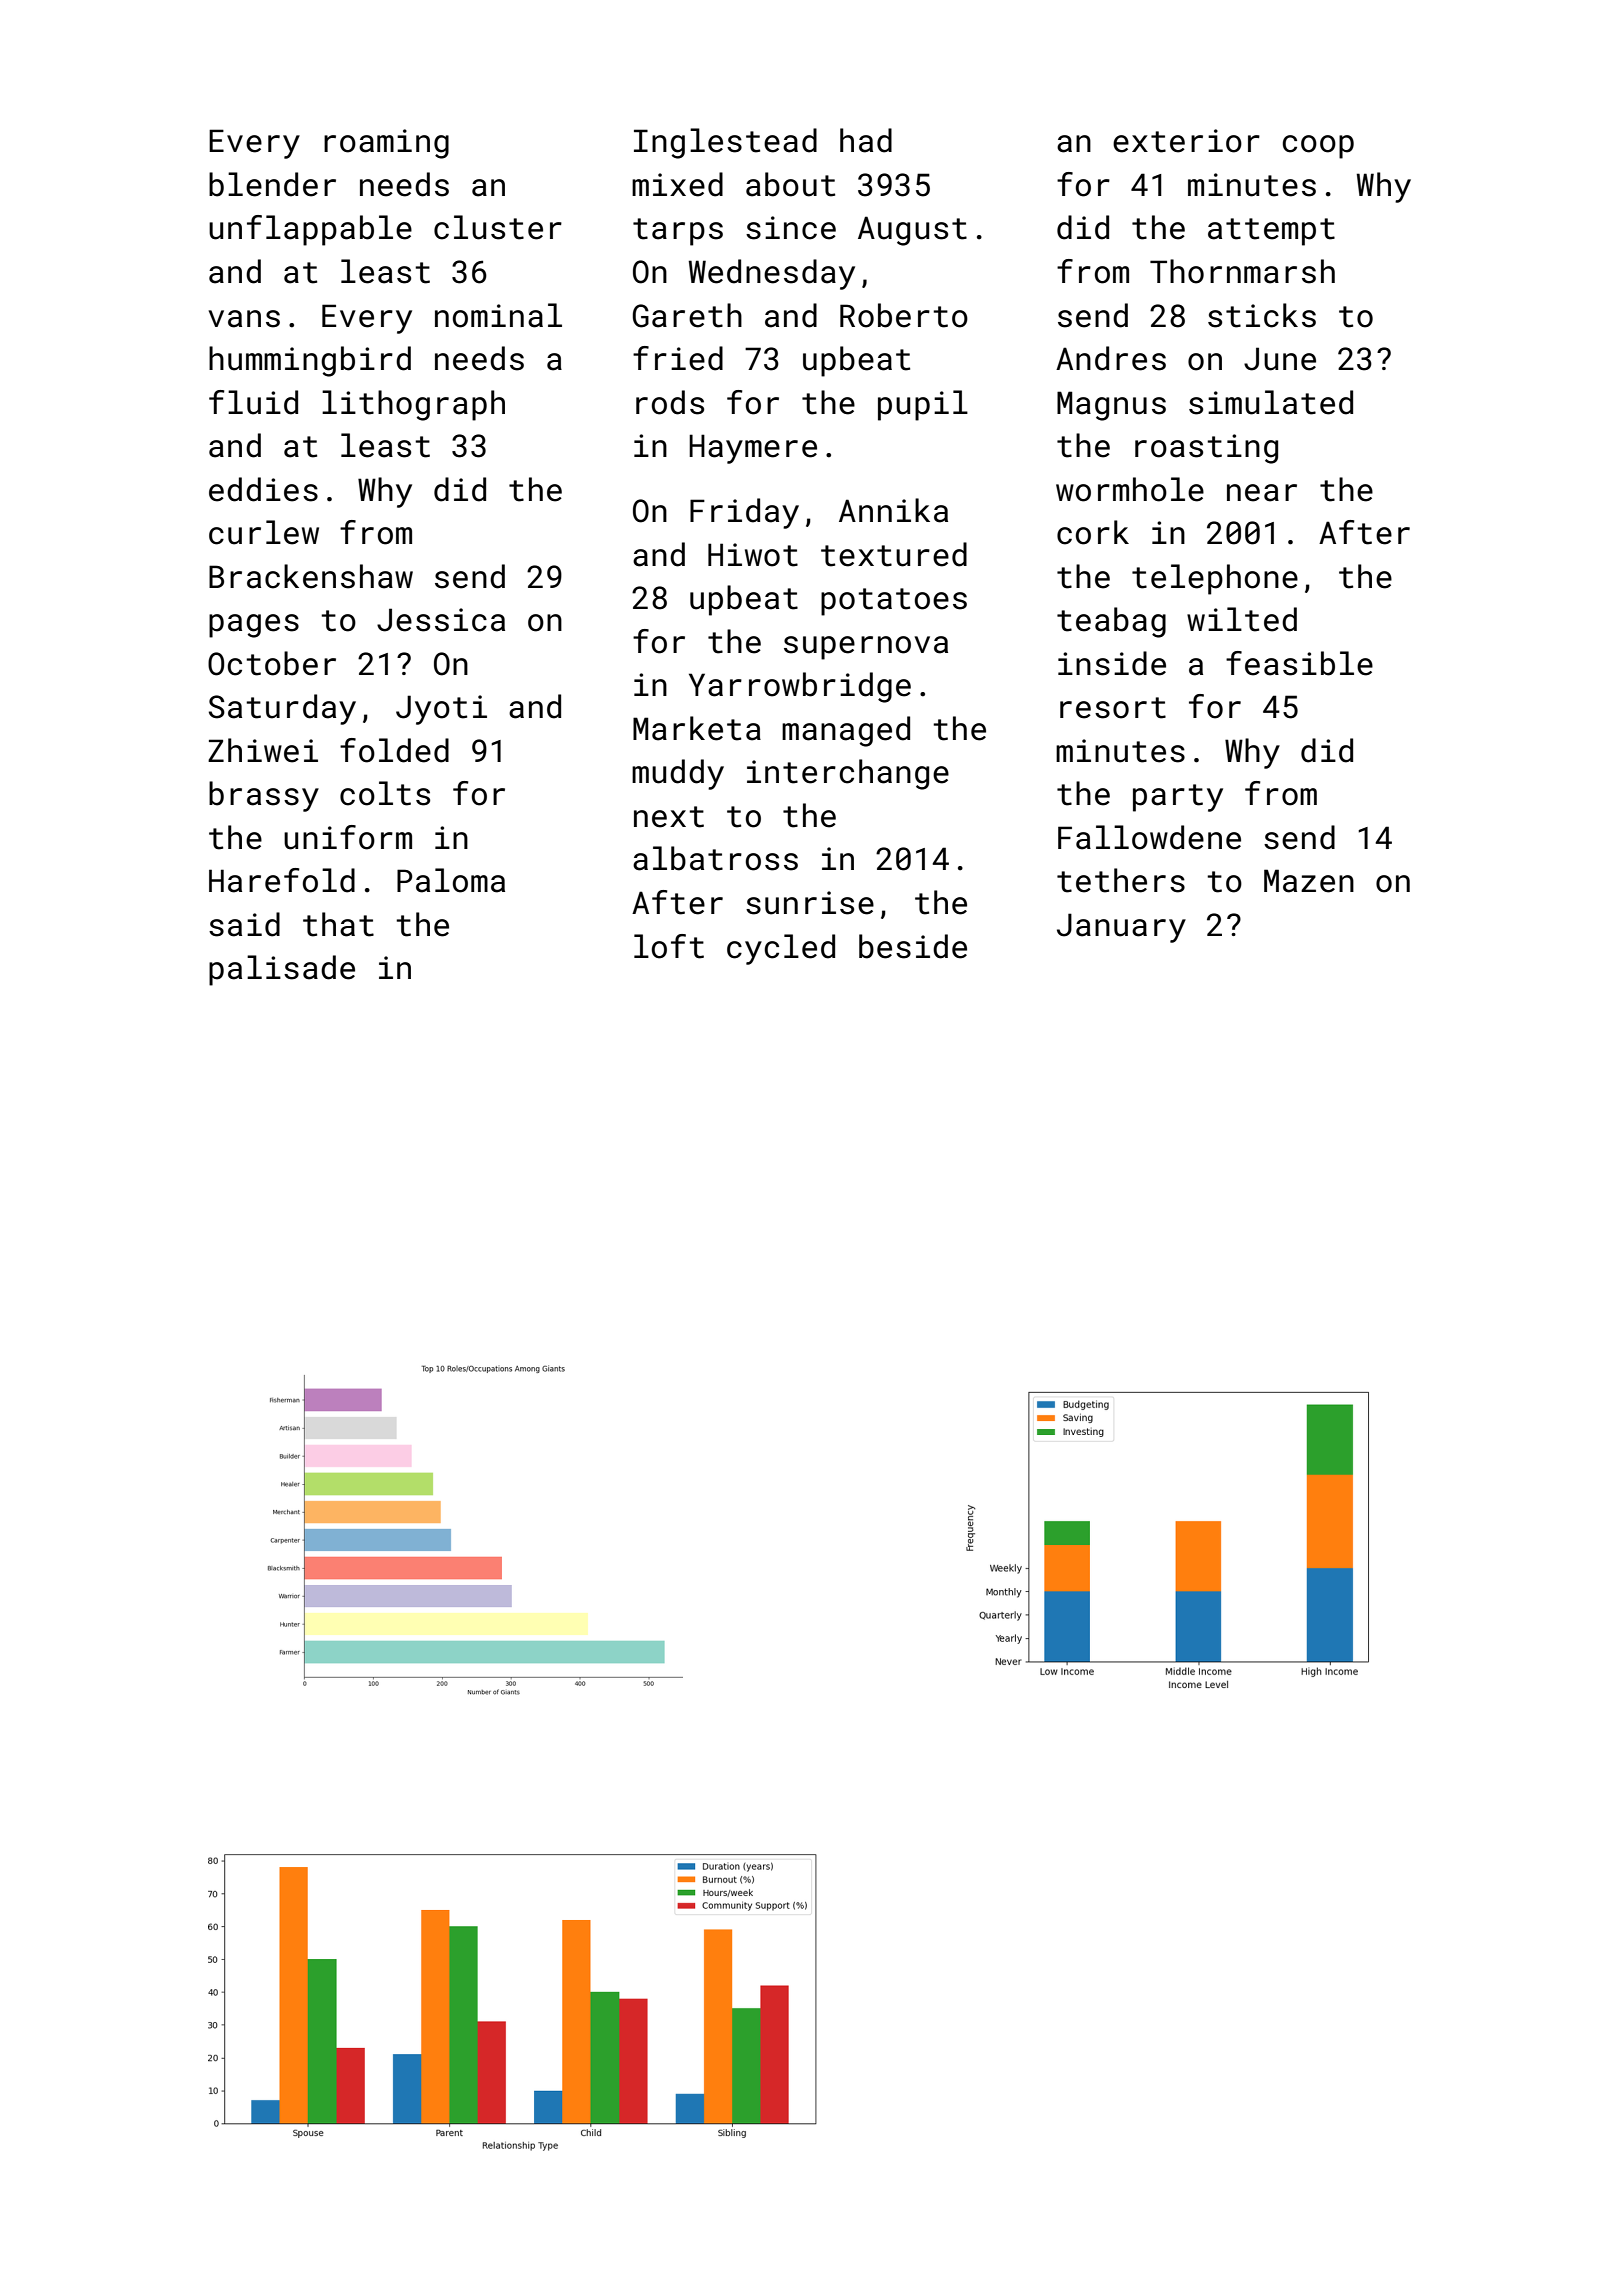  What do you see at coordinates (498, 315) in the image?
I see `nominal` at bounding box center [498, 315].
